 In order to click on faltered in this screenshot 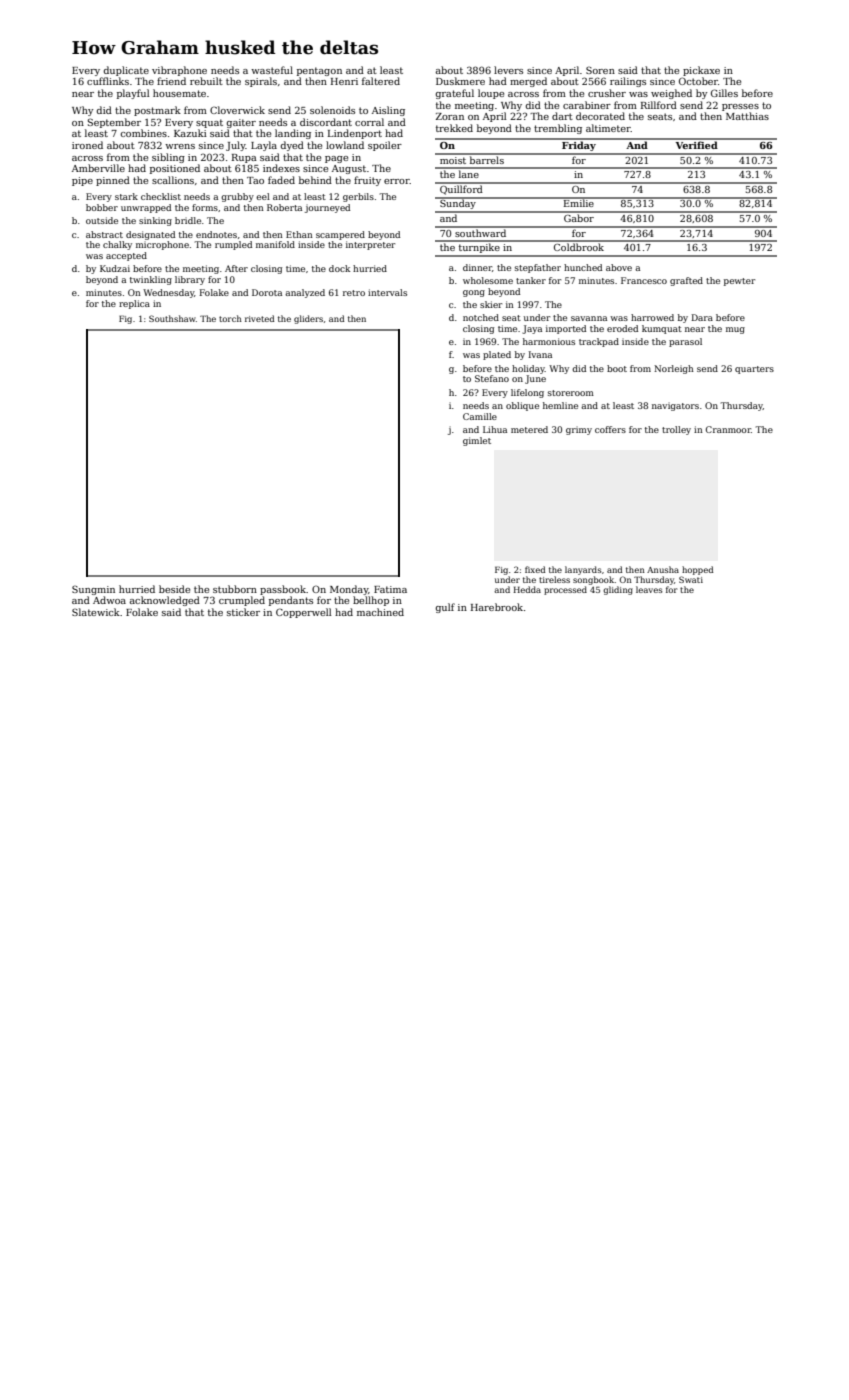, I will do `click(381, 81)`.
